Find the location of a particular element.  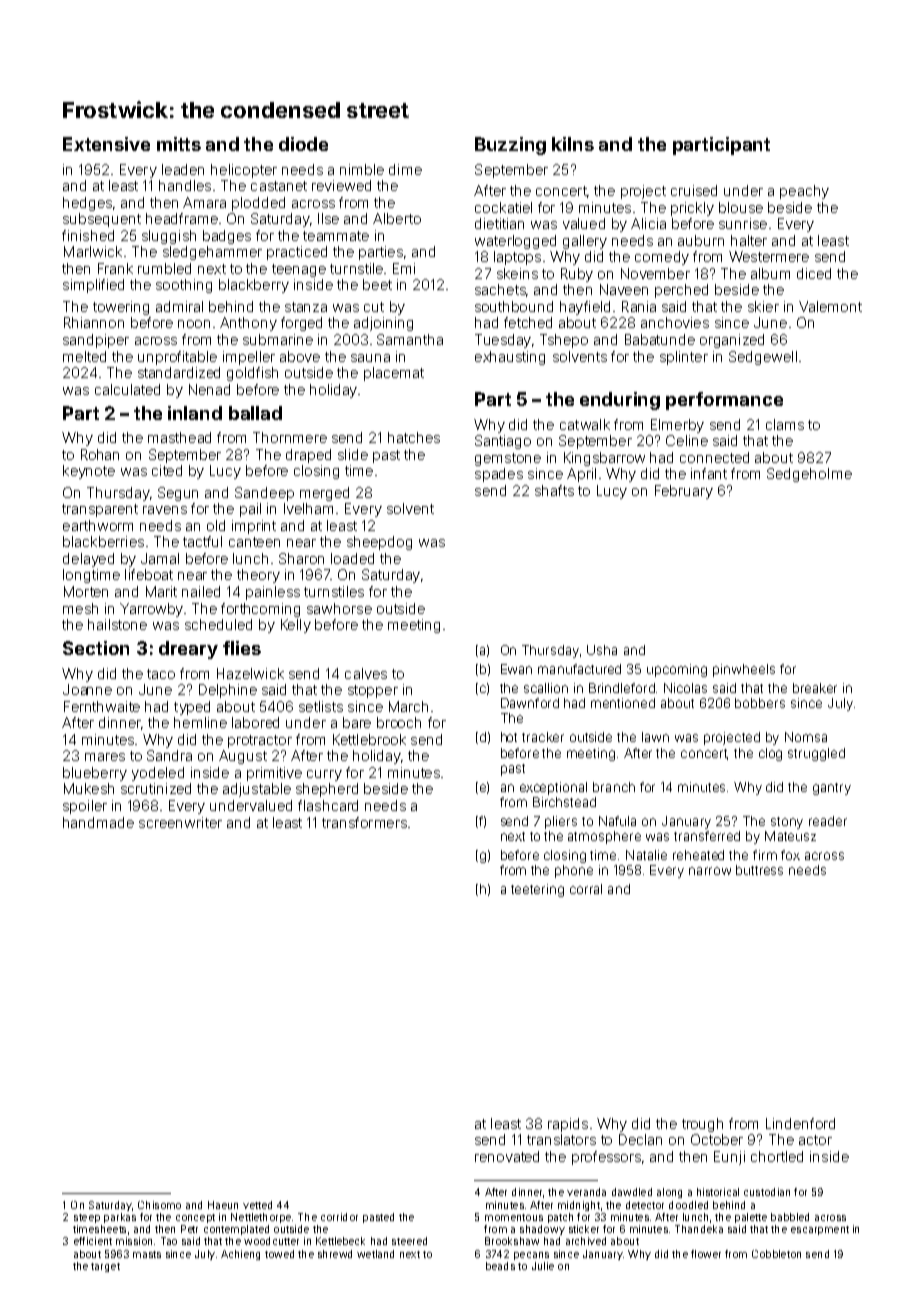

mitts is located at coordinates (179, 144).
